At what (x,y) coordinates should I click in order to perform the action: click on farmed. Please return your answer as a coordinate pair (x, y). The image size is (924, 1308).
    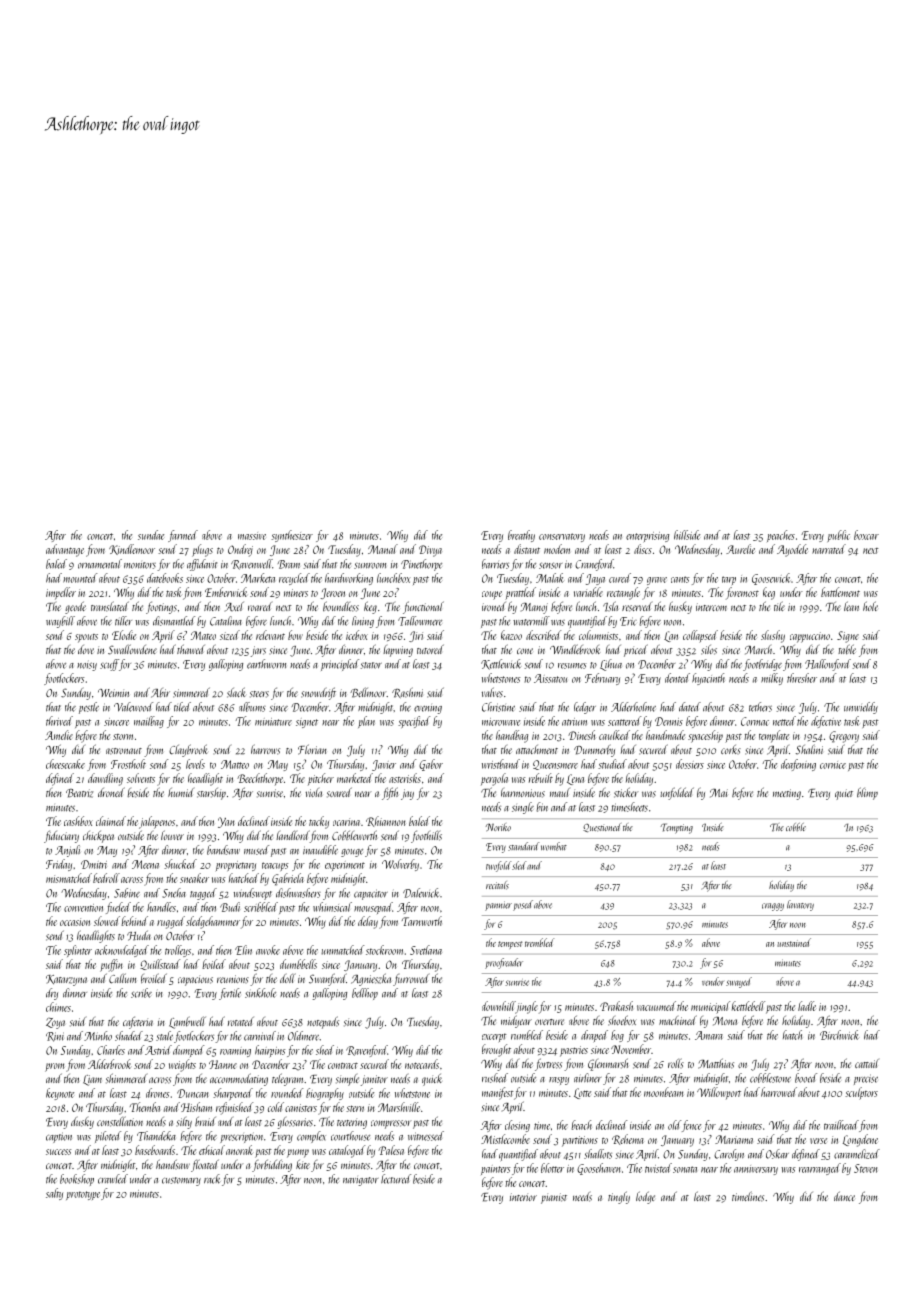
    Looking at the image, I should click on (183, 536).
